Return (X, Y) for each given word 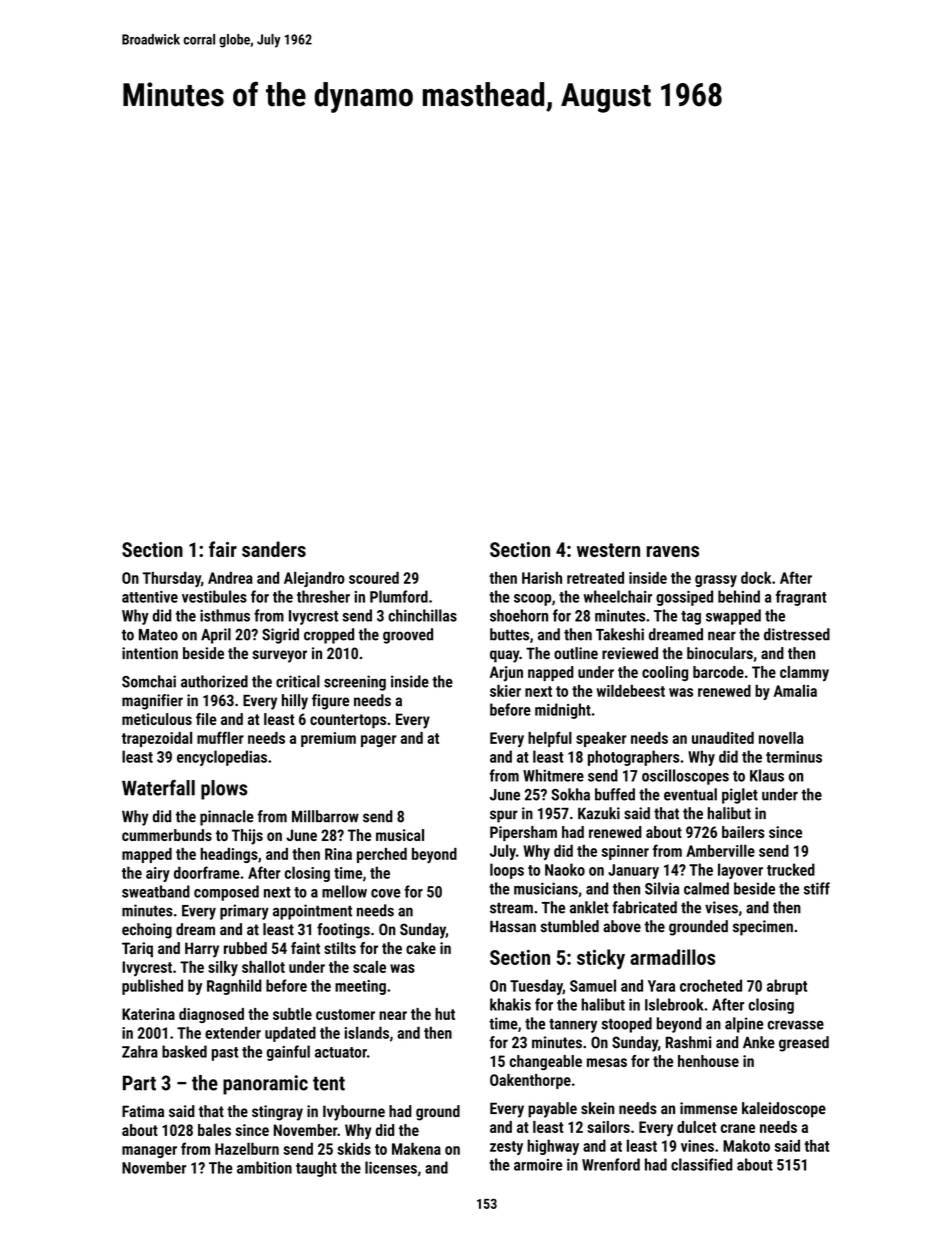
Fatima (143, 1111)
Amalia (795, 691)
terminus (794, 757)
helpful (550, 739)
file (206, 719)
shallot (263, 967)
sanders (274, 549)
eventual (690, 794)
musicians (546, 888)
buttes (509, 634)
